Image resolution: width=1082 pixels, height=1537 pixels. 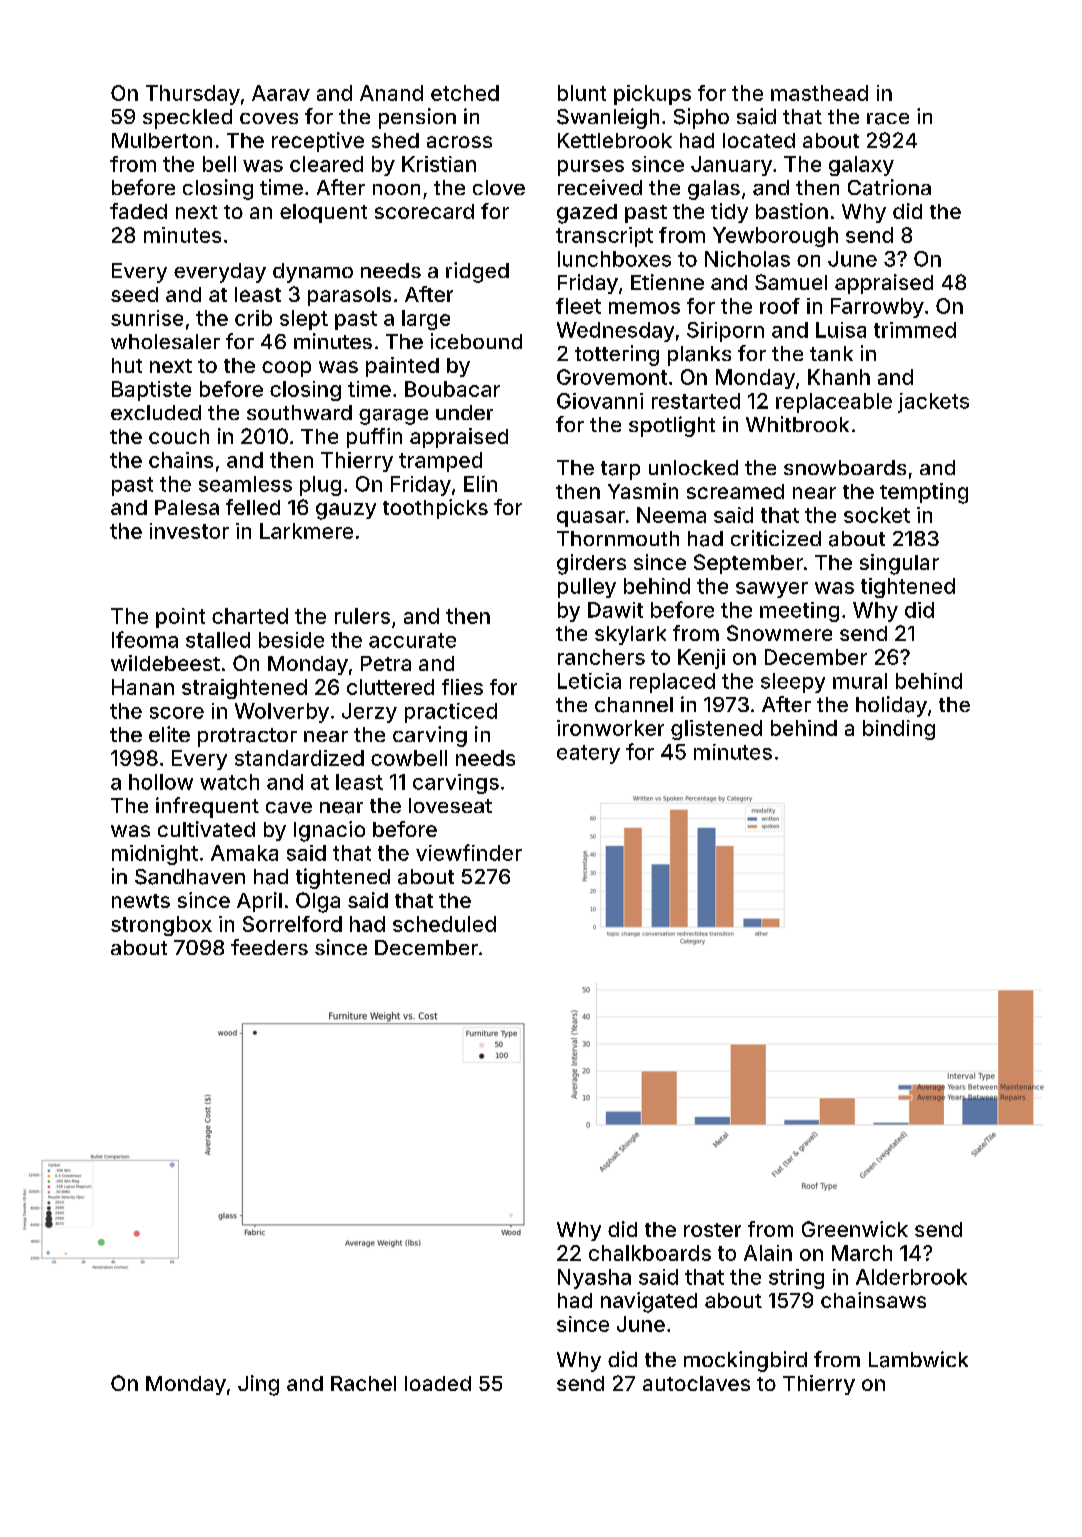 I want to click on eloquent, so click(x=323, y=213).
